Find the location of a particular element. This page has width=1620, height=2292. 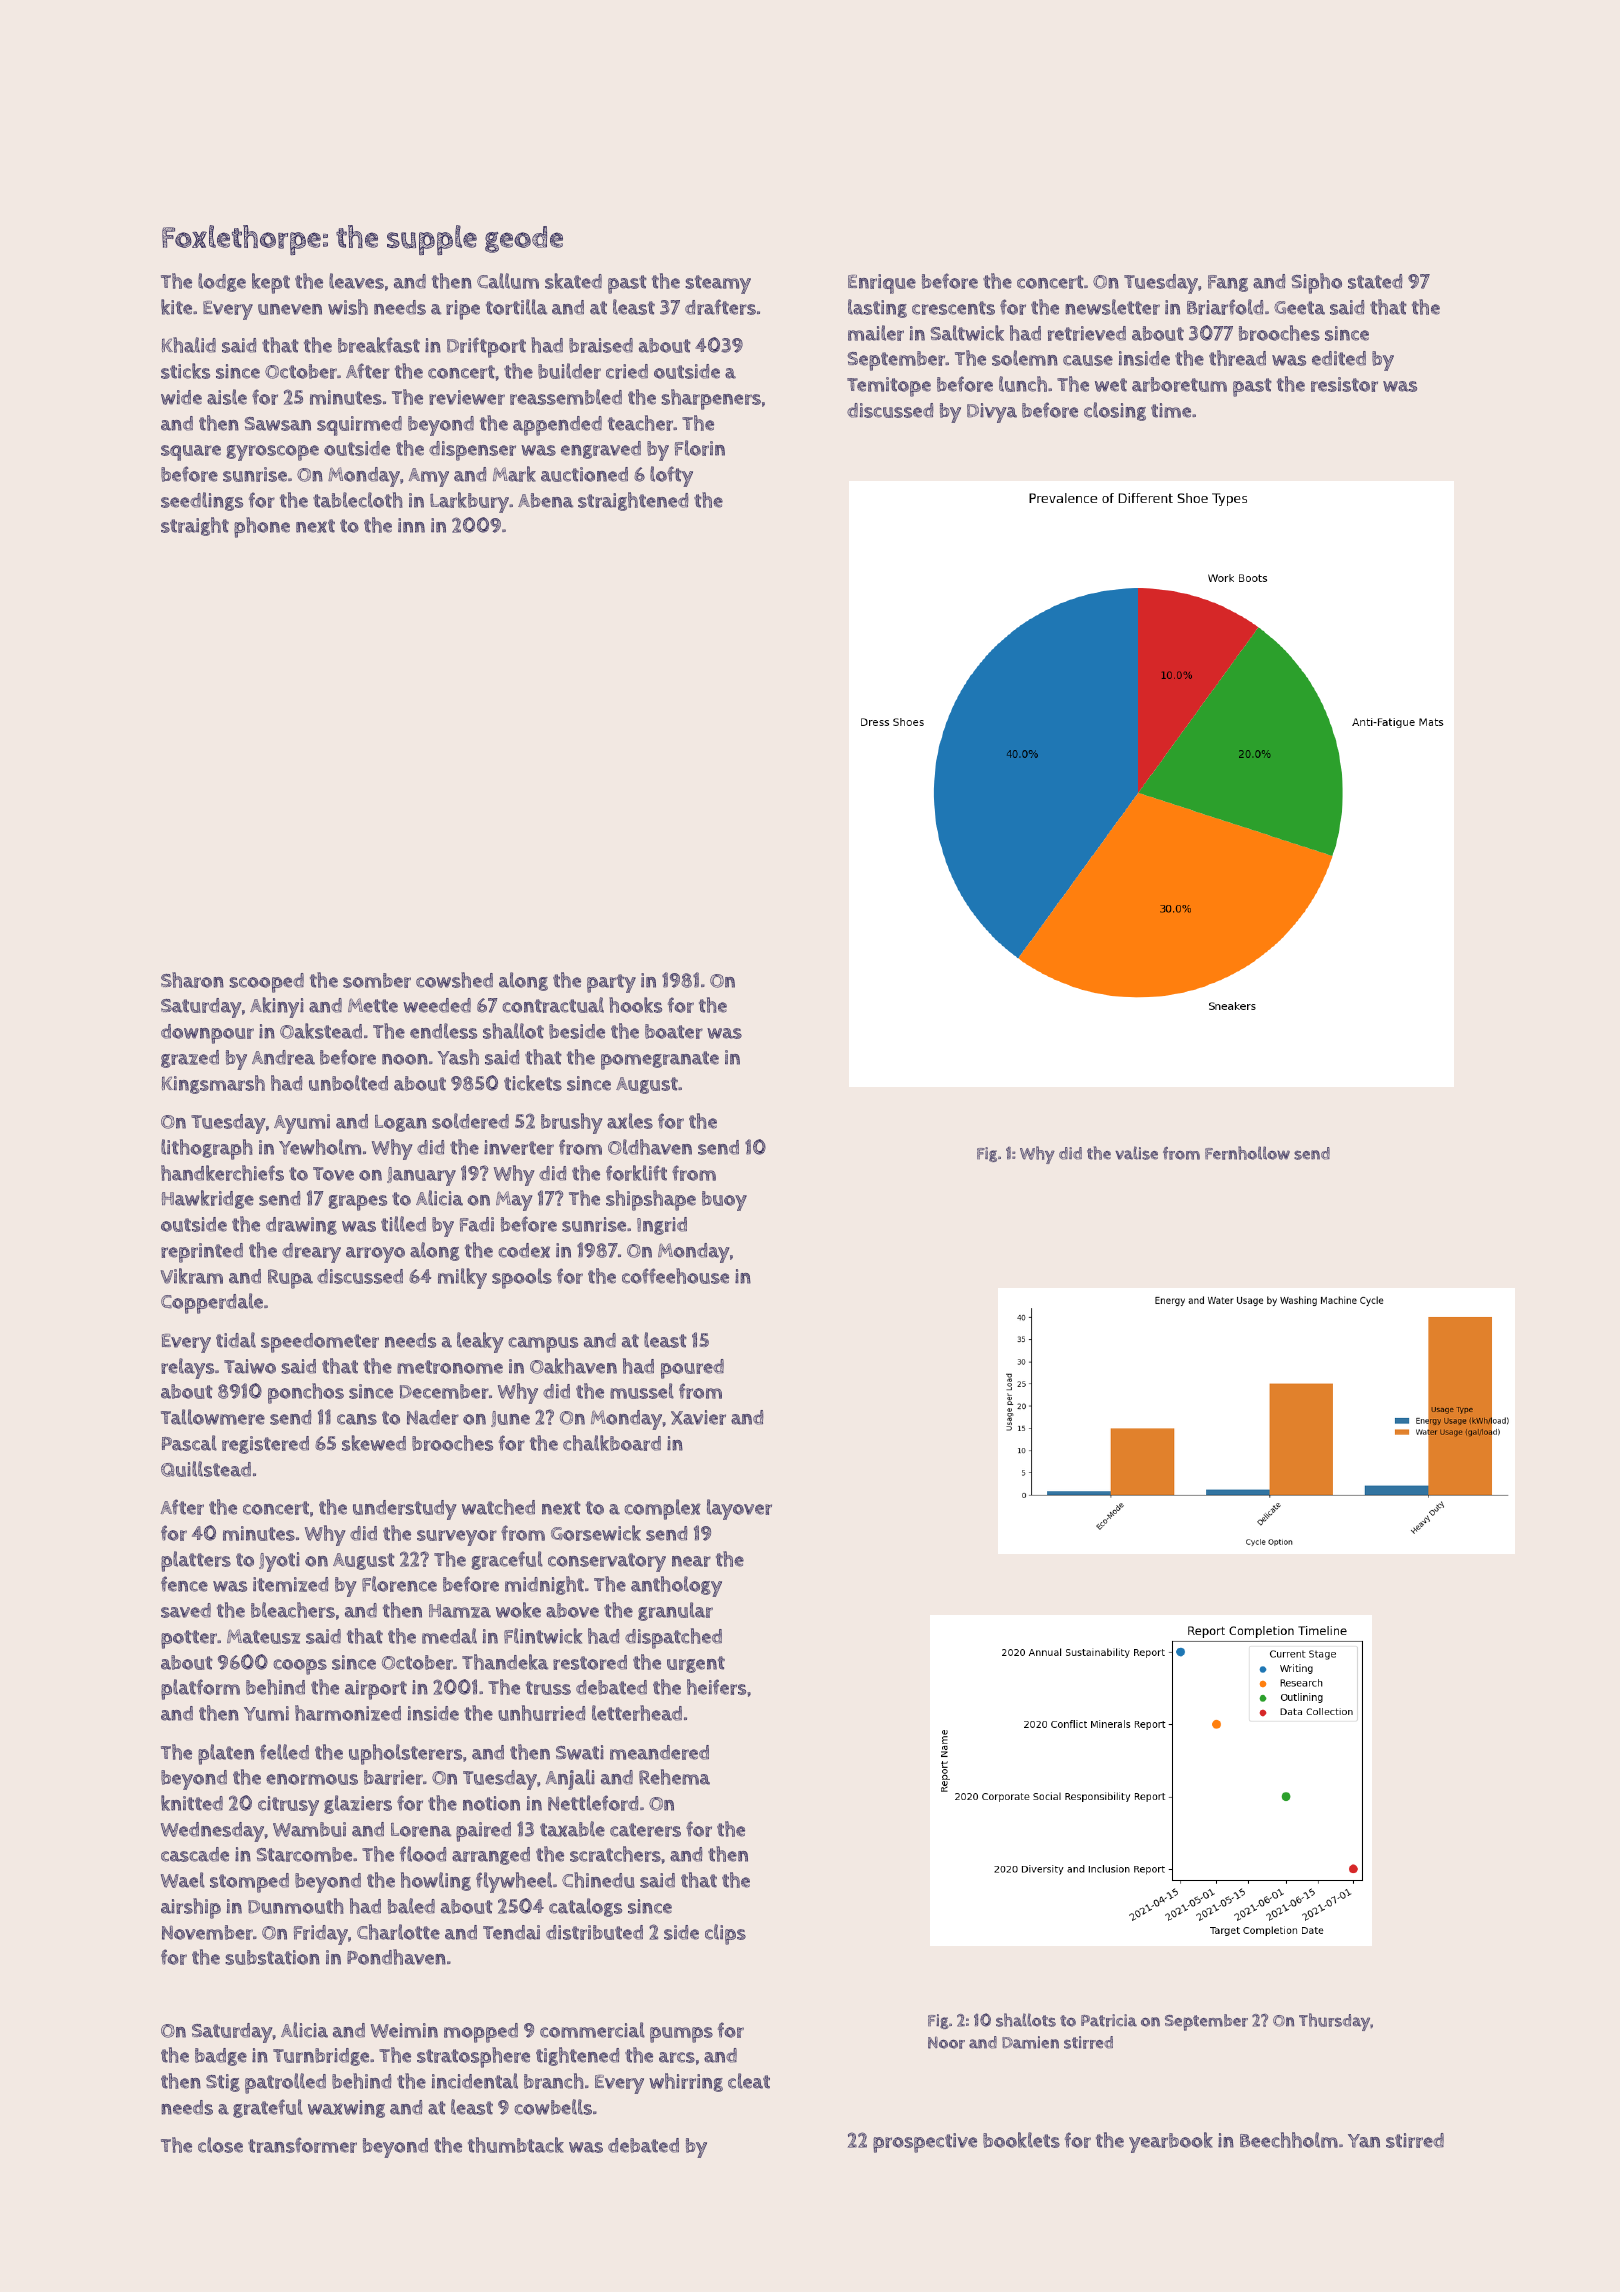

Florin is located at coordinates (700, 448).
